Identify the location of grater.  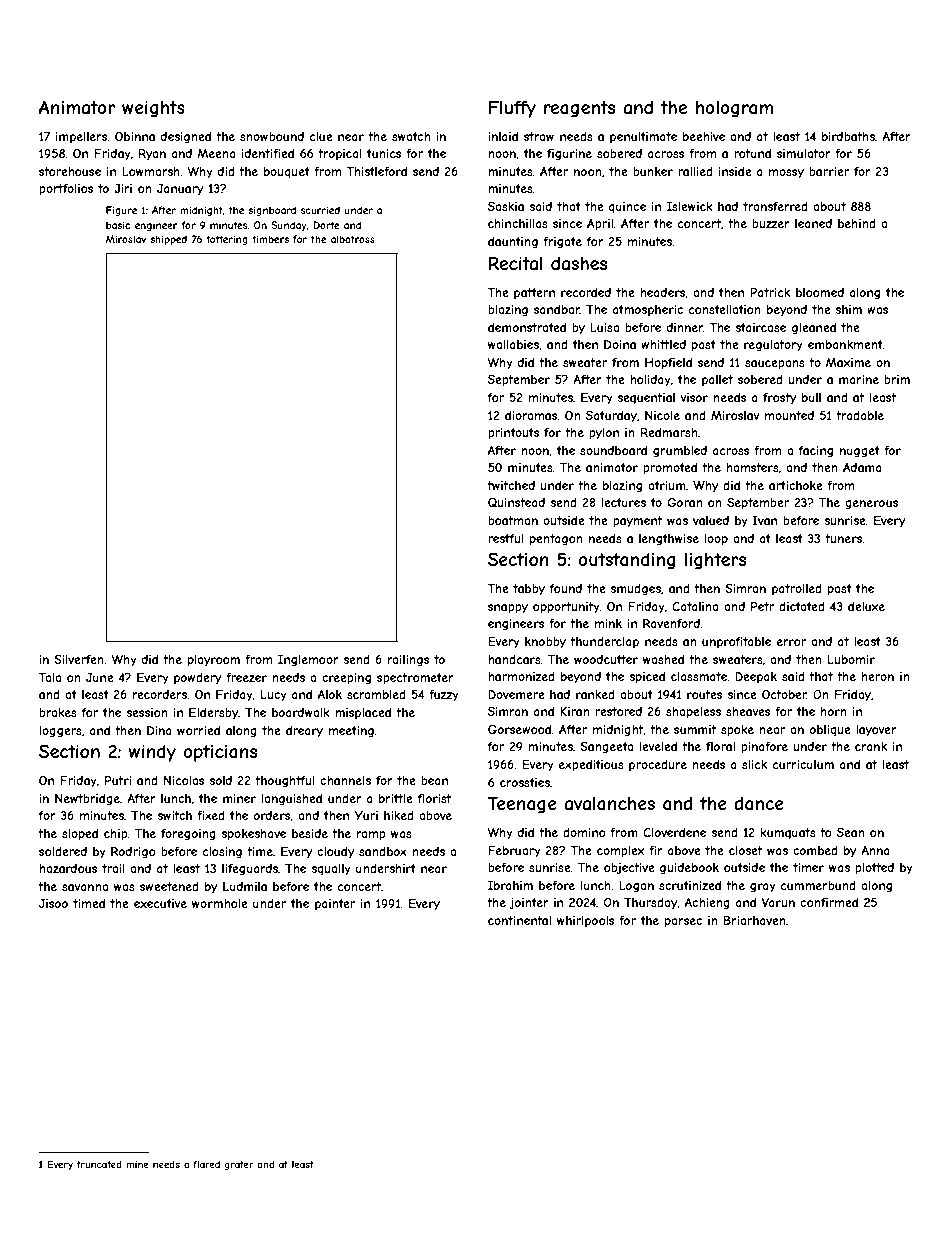
(239, 1165).
